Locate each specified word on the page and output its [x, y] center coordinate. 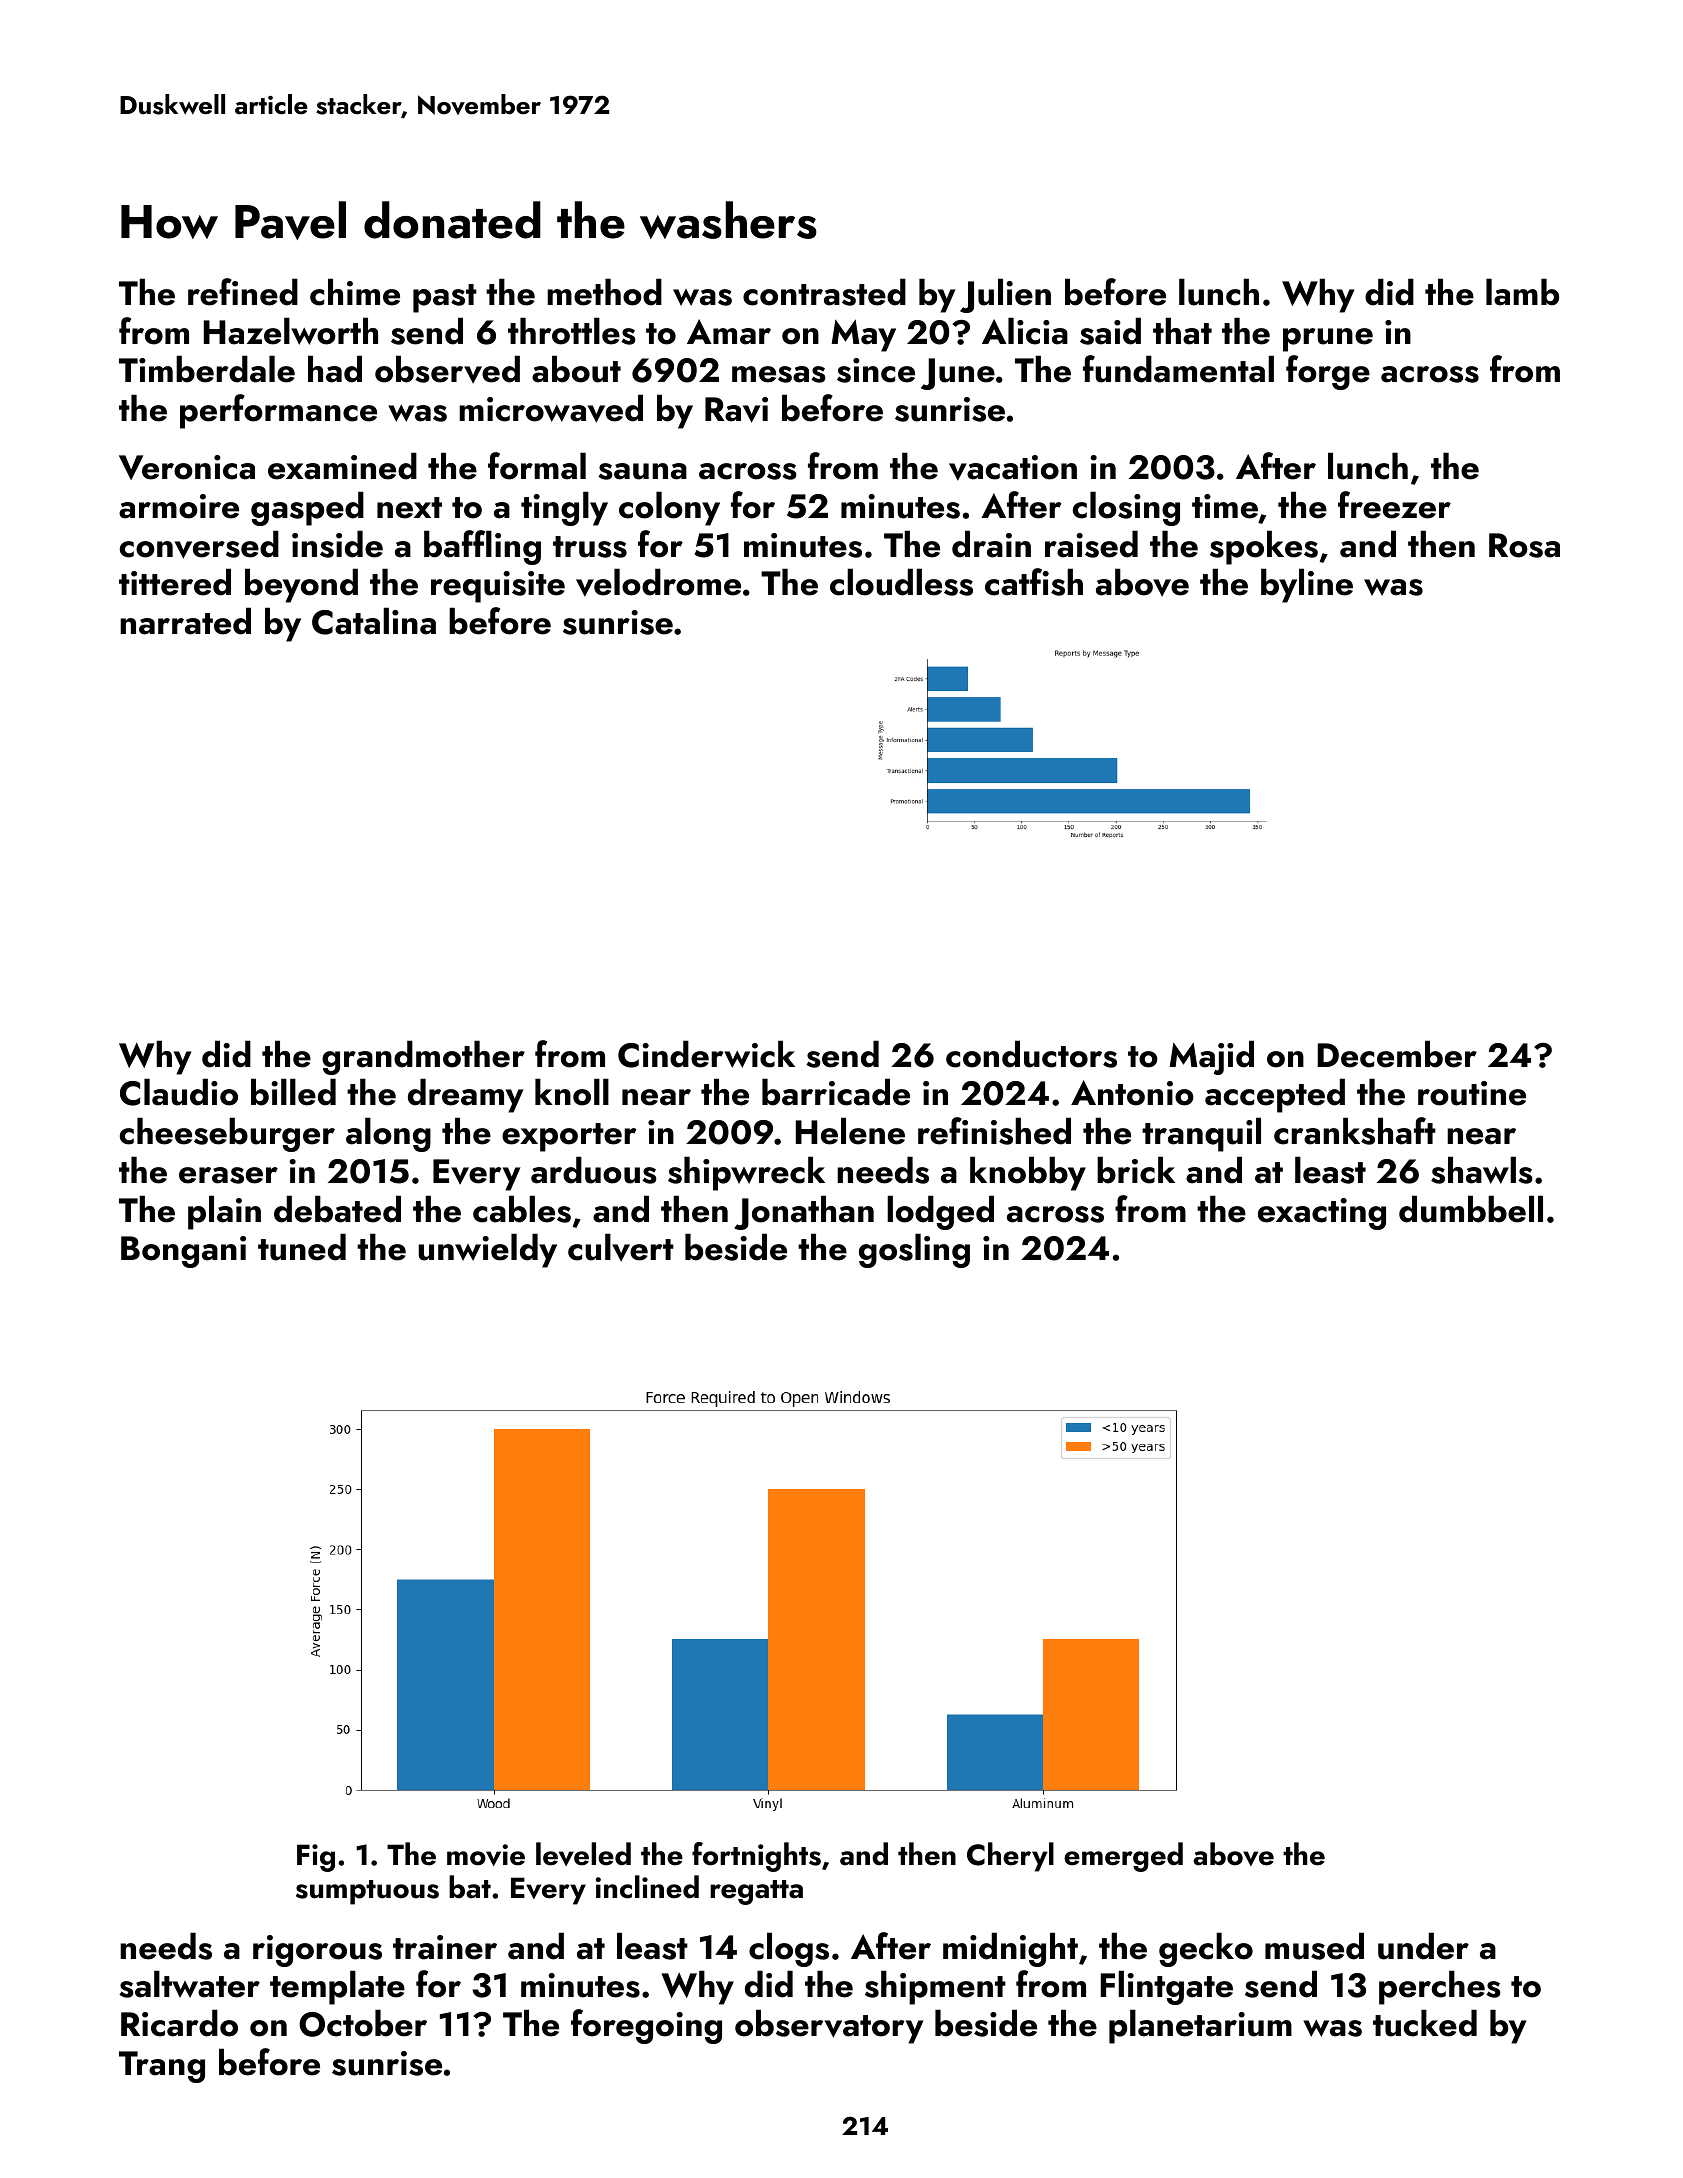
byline [1307, 585]
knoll [572, 1092]
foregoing [646, 2026]
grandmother [423, 1057]
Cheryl [1010, 1857]
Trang [162, 2067]
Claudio [179, 1092]
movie [486, 1855]
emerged [1123, 1857]
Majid [1211, 1057]
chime [355, 292]
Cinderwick [706, 1054]
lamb [1522, 292]
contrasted [824, 292]
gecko [1206, 1949]
